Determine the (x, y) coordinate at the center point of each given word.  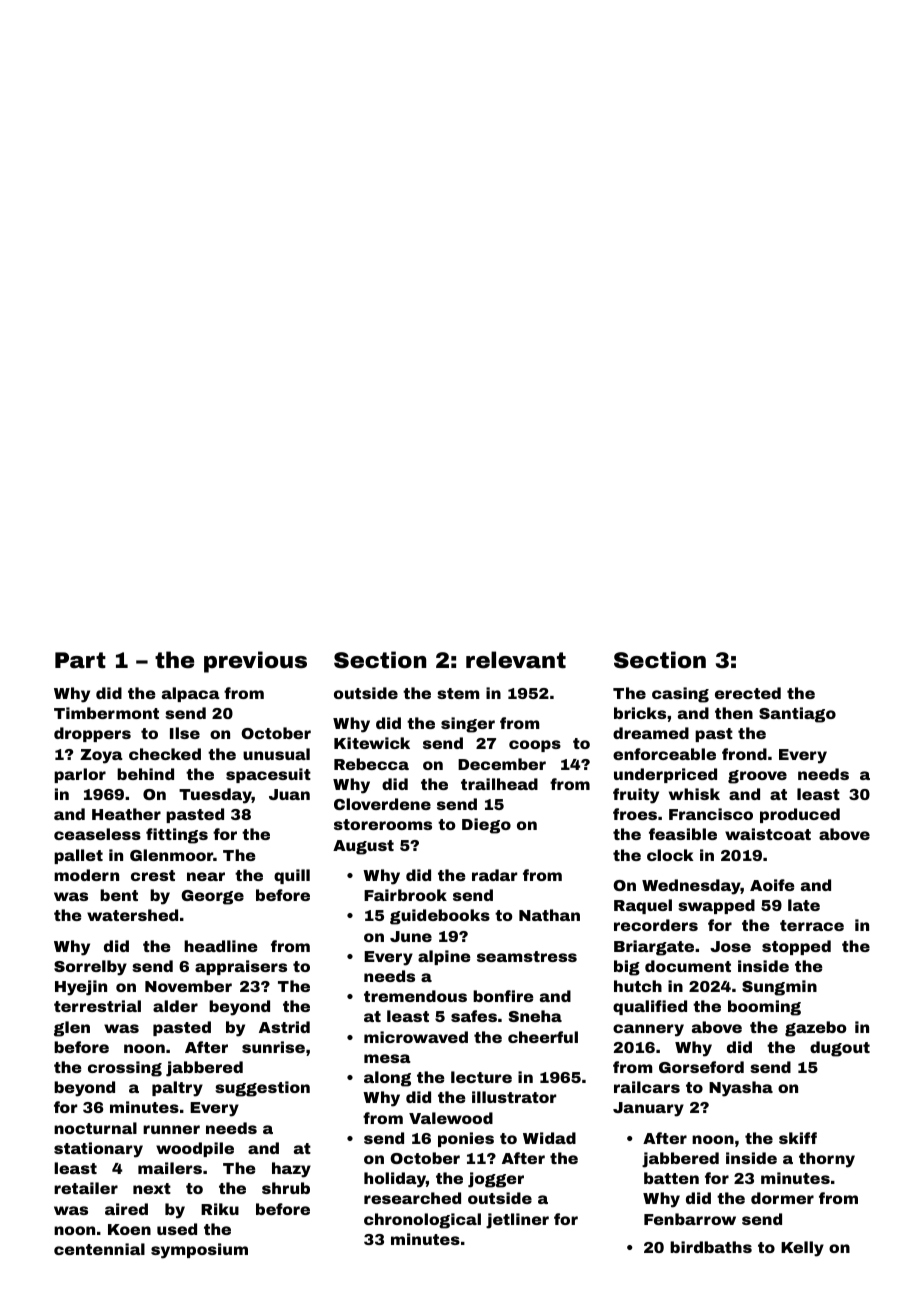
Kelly (802, 1249)
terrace (812, 925)
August (363, 847)
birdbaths (711, 1247)
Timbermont (106, 713)
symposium (199, 1251)
